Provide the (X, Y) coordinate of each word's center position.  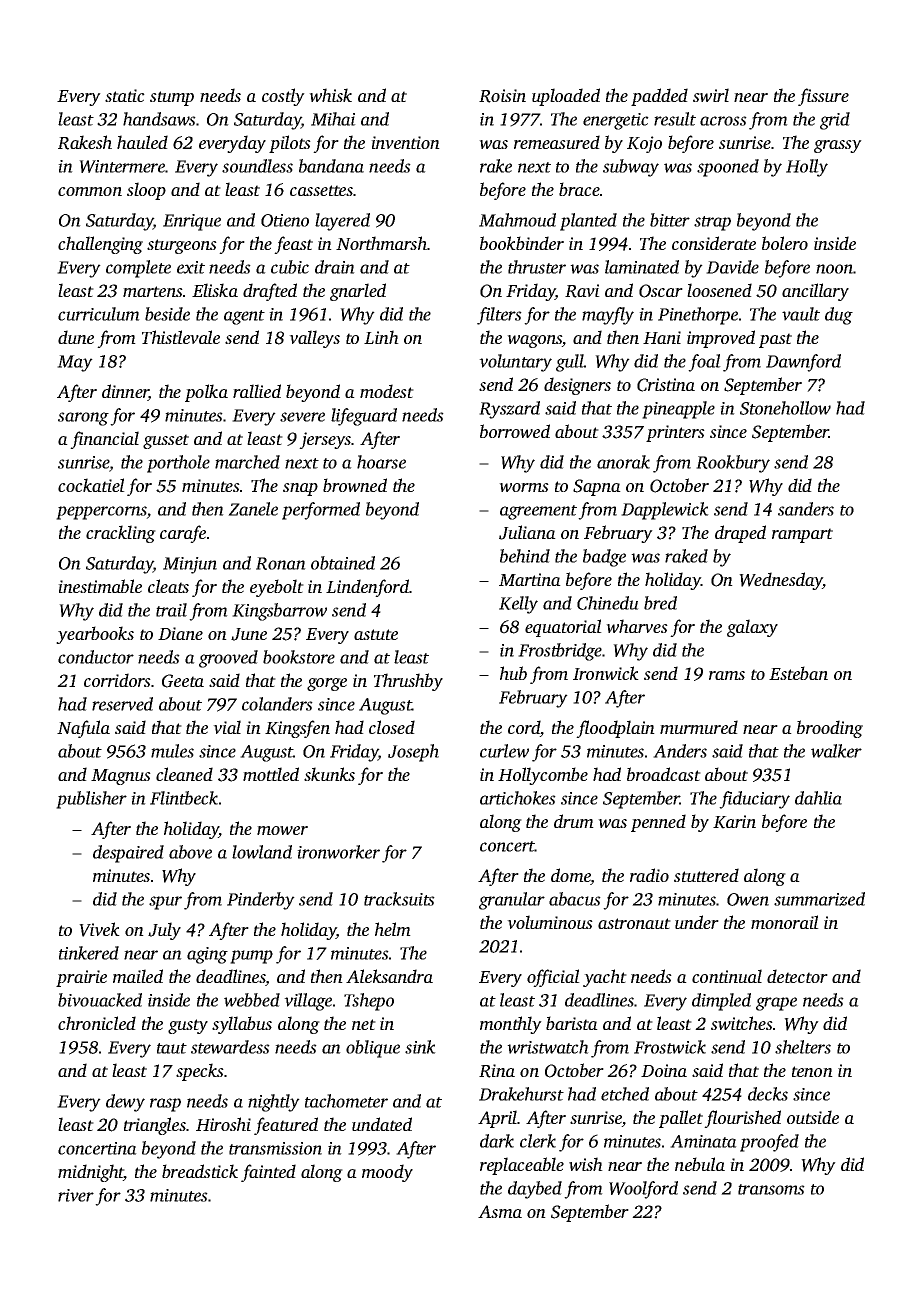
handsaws (159, 119)
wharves (637, 626)
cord (524, 728)
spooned (728, 168)
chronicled (97, 1023)
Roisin (502, 96)
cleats (168, 586)
